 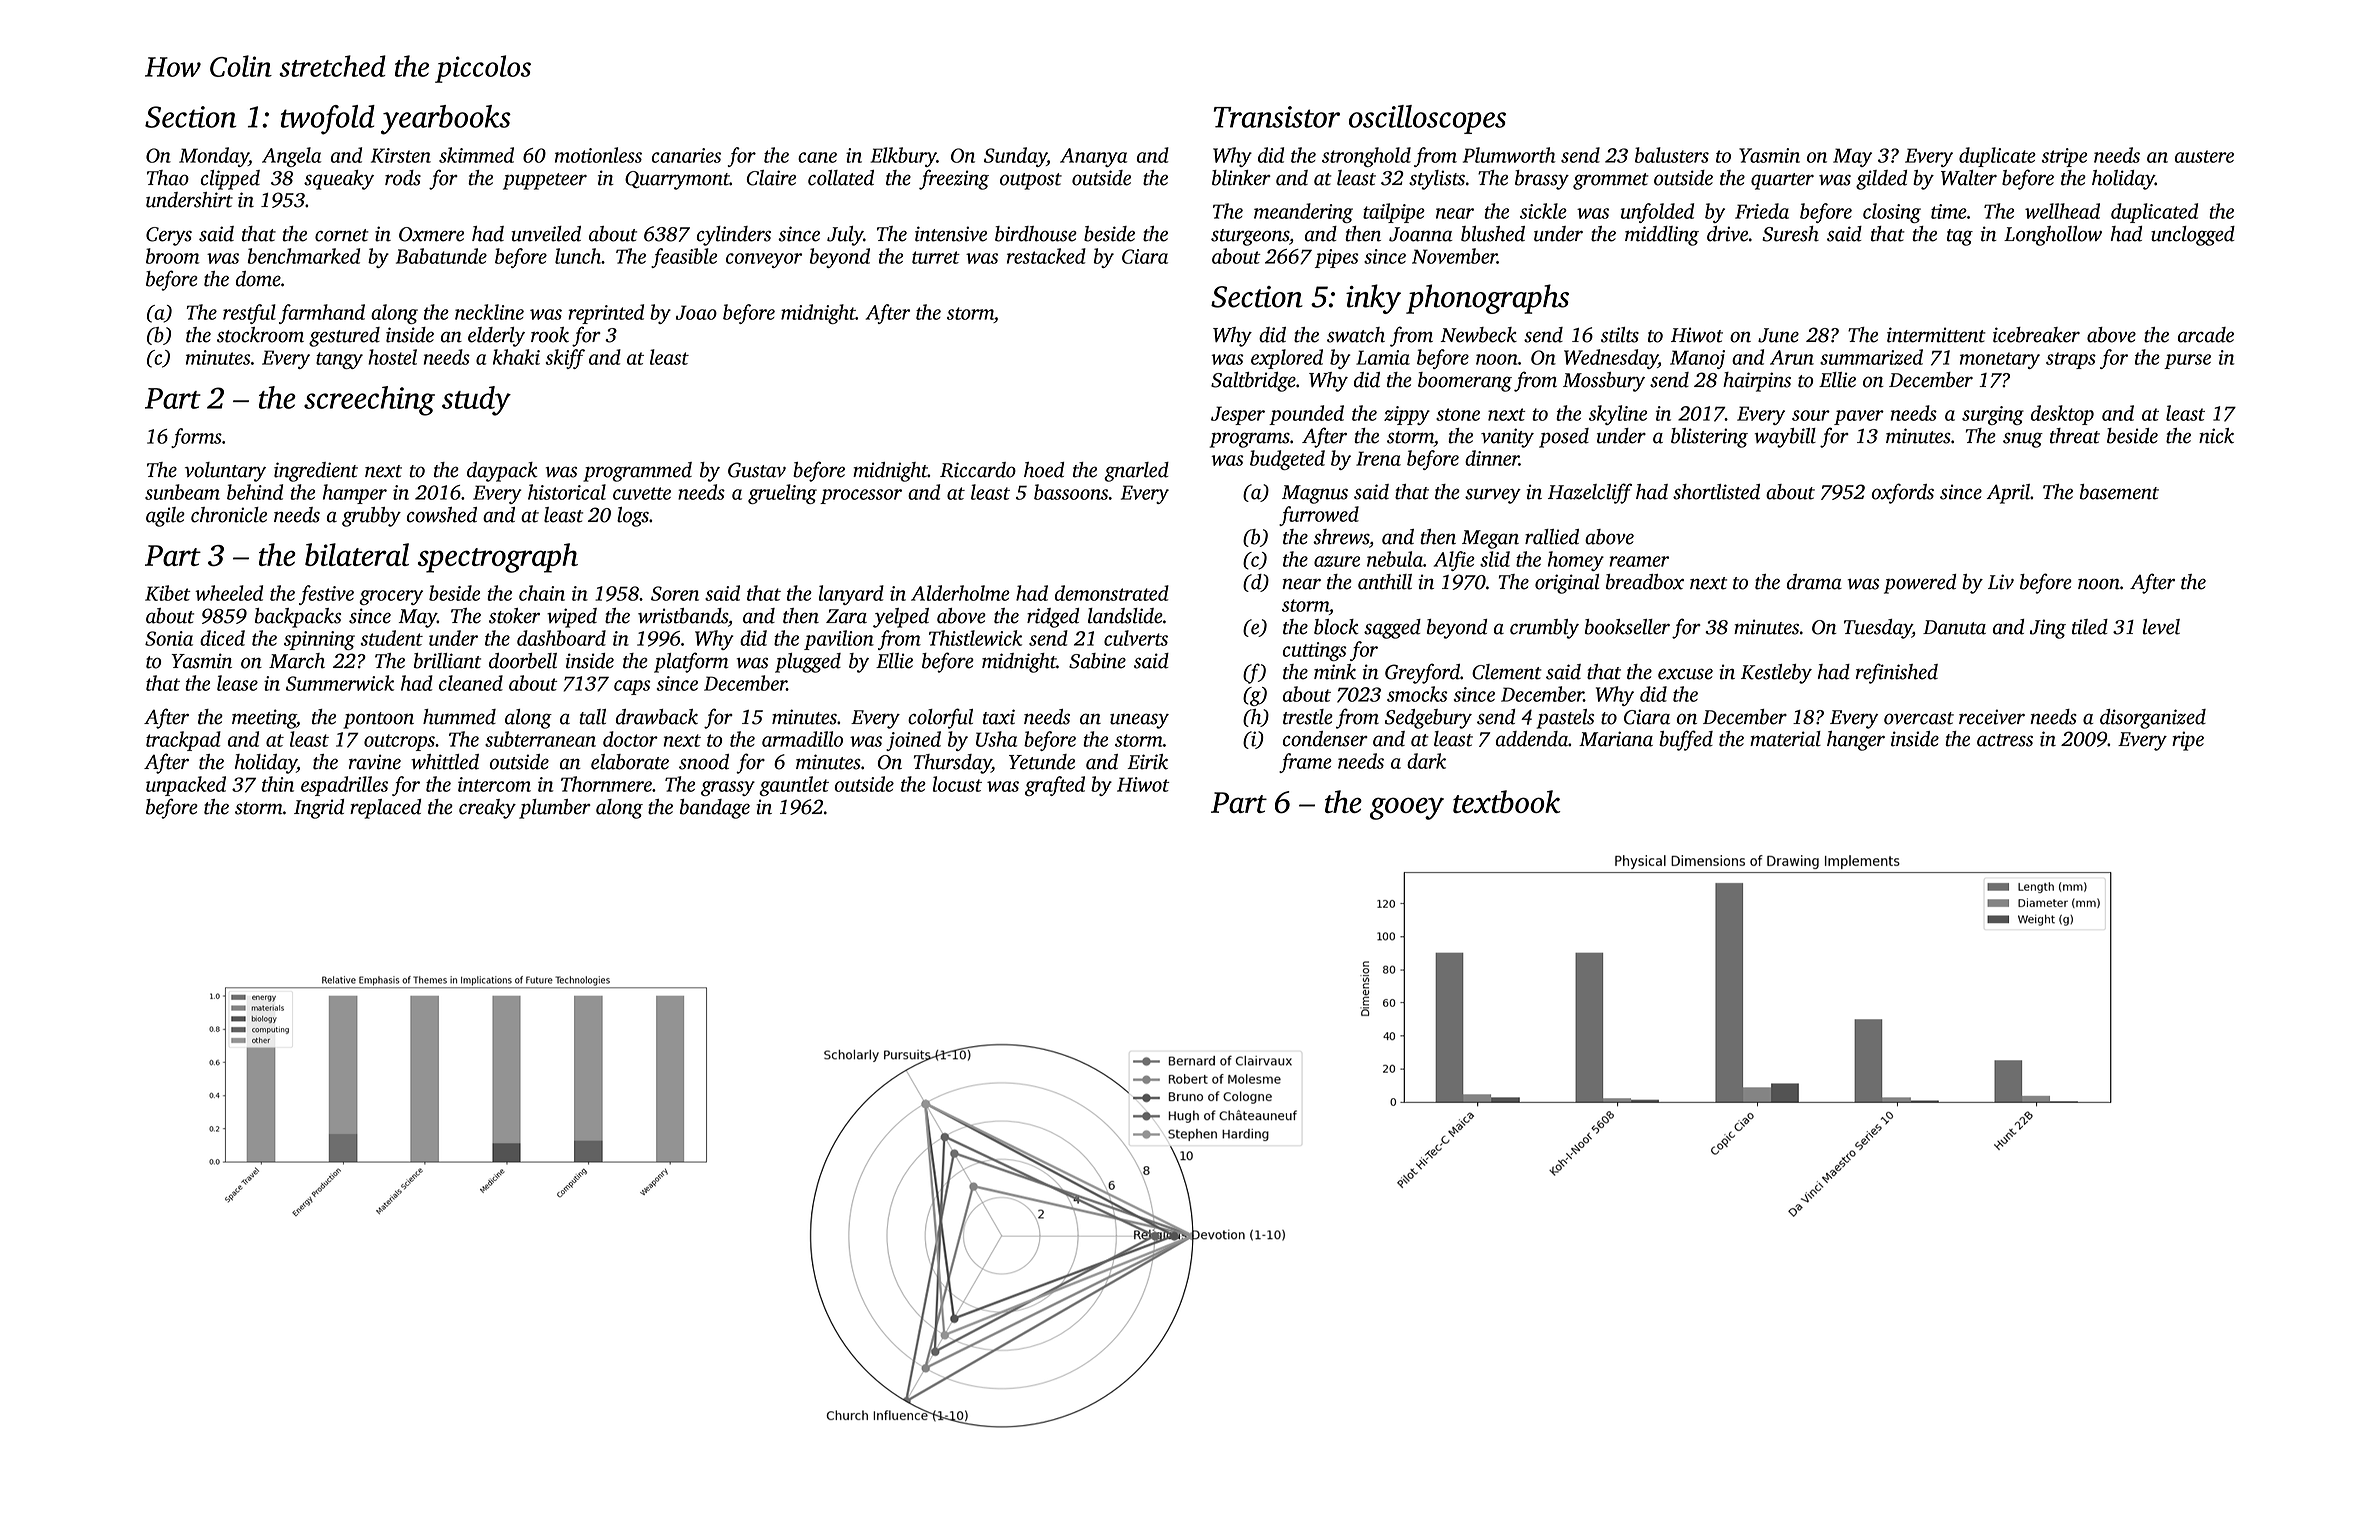 I want to click on refinished, so click(x=1897, y=673).
